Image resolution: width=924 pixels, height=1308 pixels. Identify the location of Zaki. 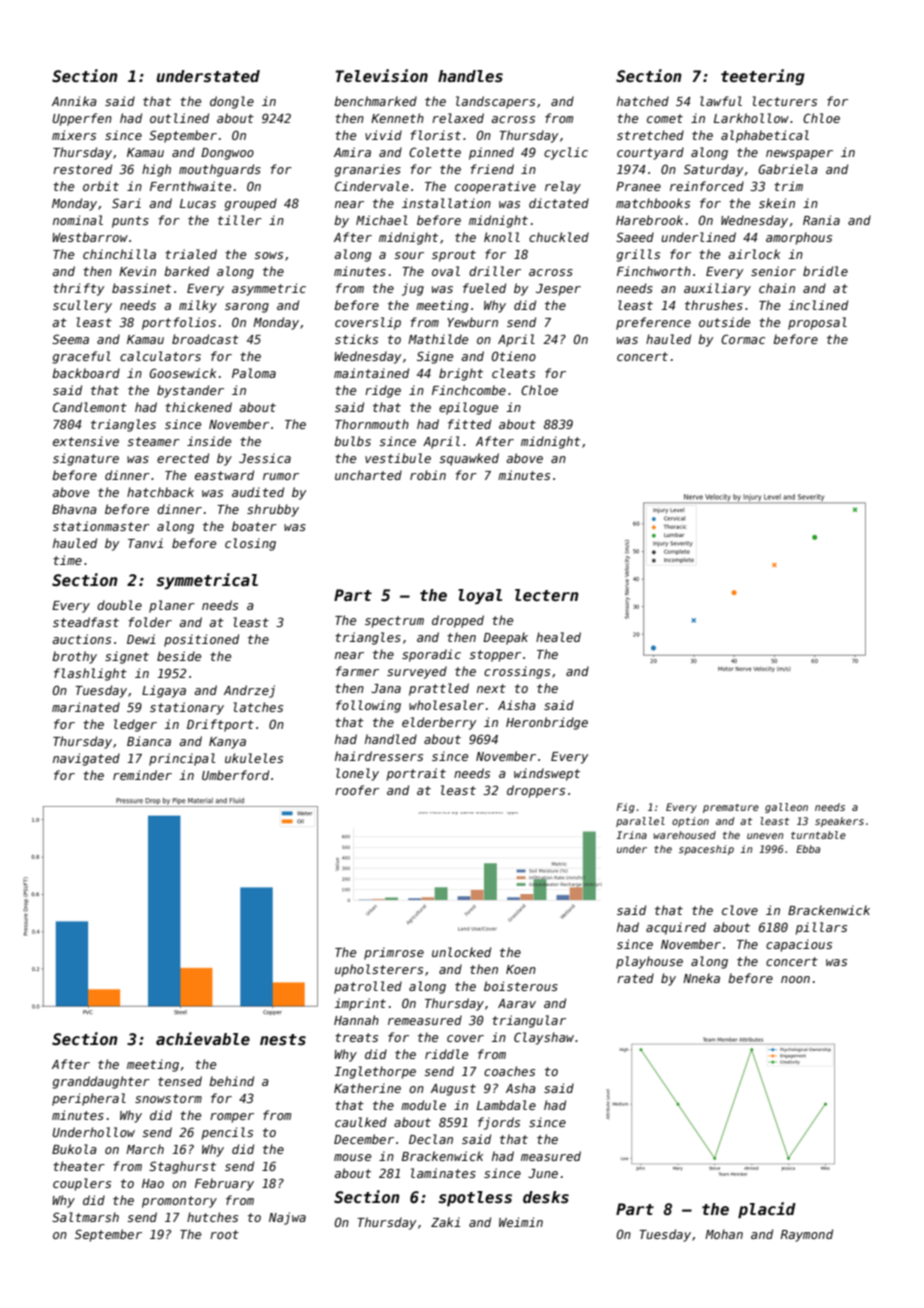
(445, 1222).
